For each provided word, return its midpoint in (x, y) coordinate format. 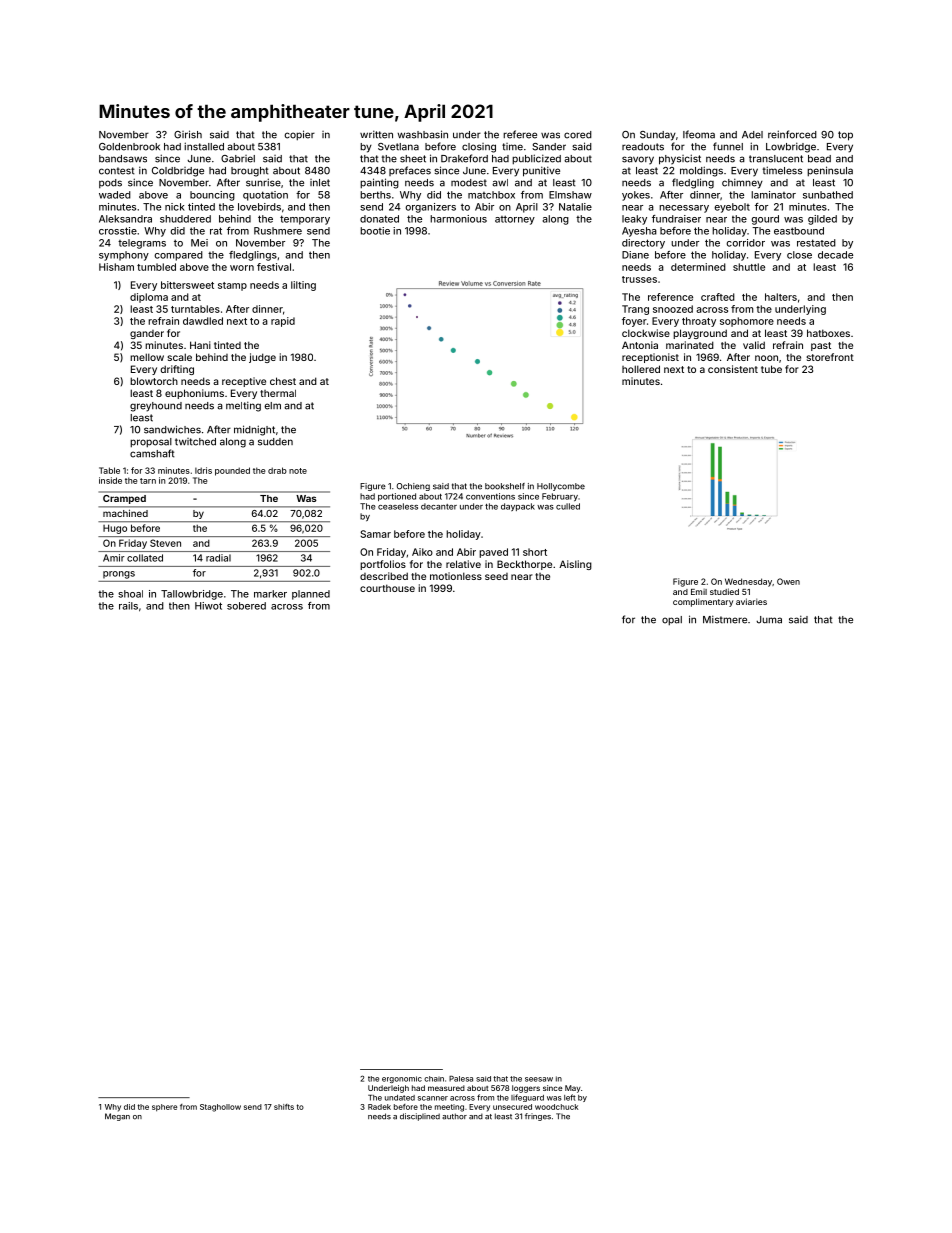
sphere (164, 1107)
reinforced (792, 134)
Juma (769, 620)
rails (128, 606)
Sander (549, 147)
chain (434, 1079)
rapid (283, 322)
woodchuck (556, 1107)
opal (672, 621)
